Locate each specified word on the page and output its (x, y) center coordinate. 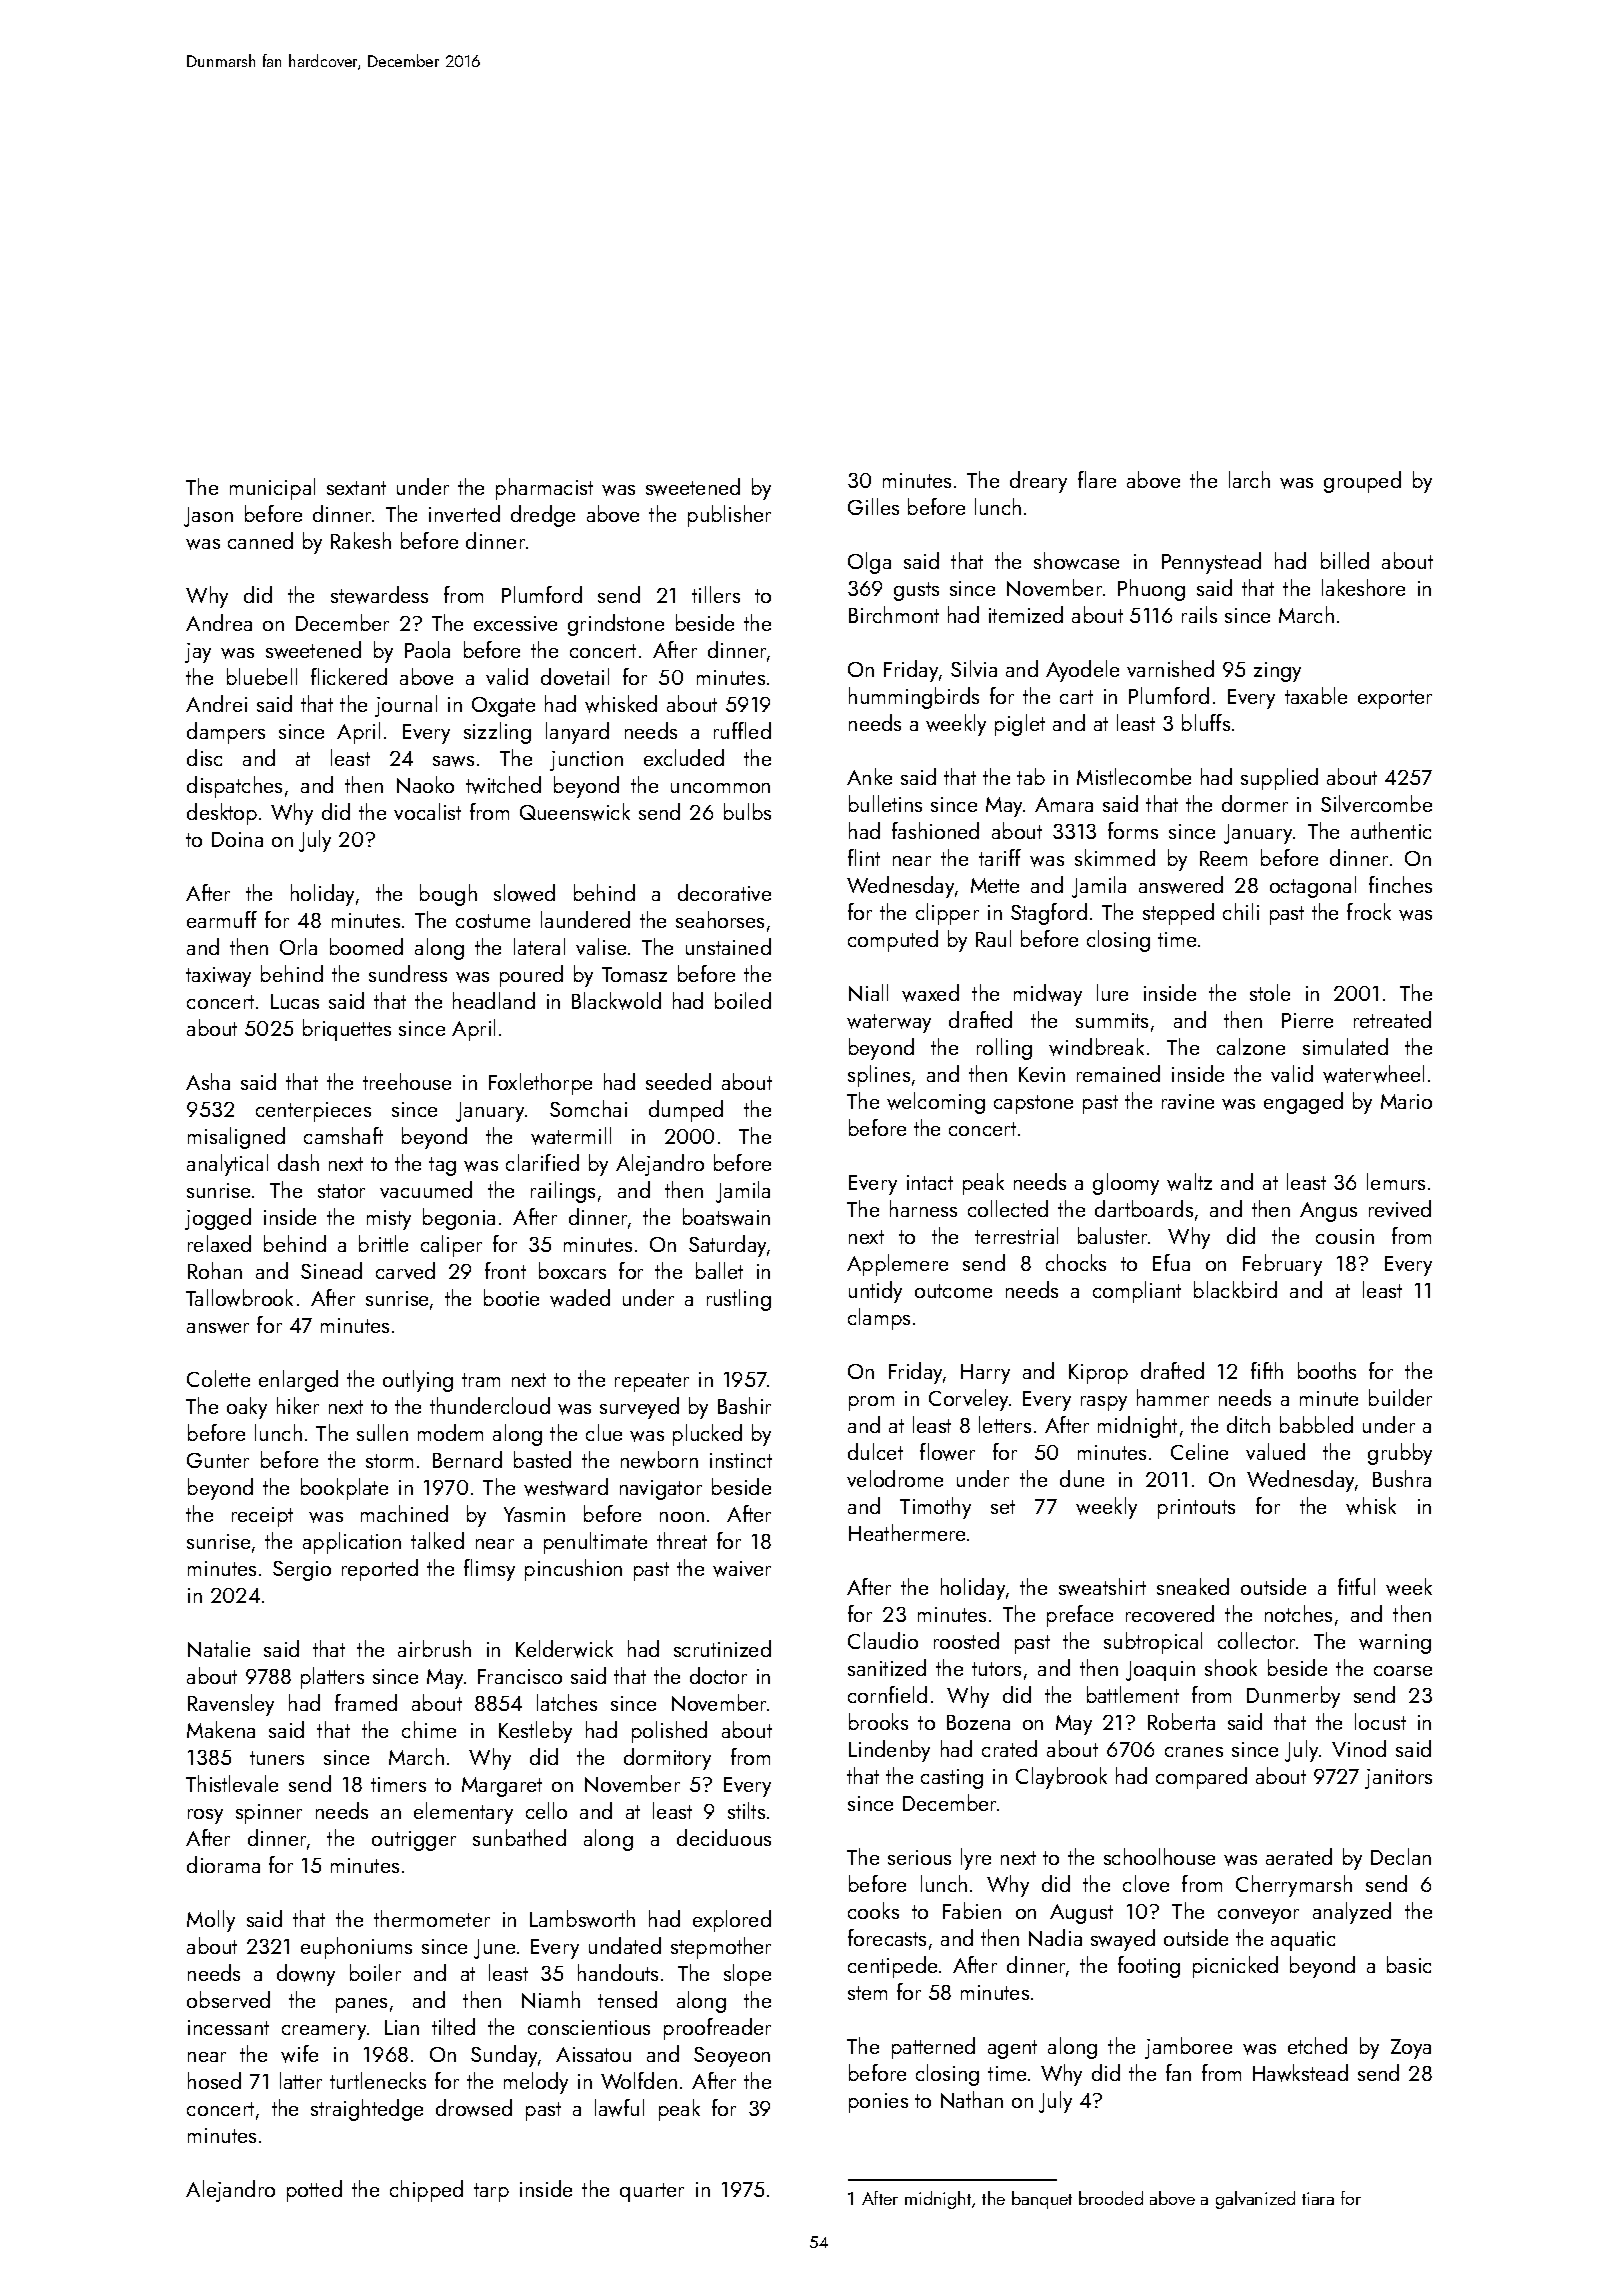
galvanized (1255, 2200)
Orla (298, 946)
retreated (1392, 1019)
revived (1400, 1208)
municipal (272, 489)
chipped (426, 2191)
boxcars (572, 1270)
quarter (652, 2192)
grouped (1362, 482)
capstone (1033, 1104)
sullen (382, 1432)
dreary (1038, 482)
